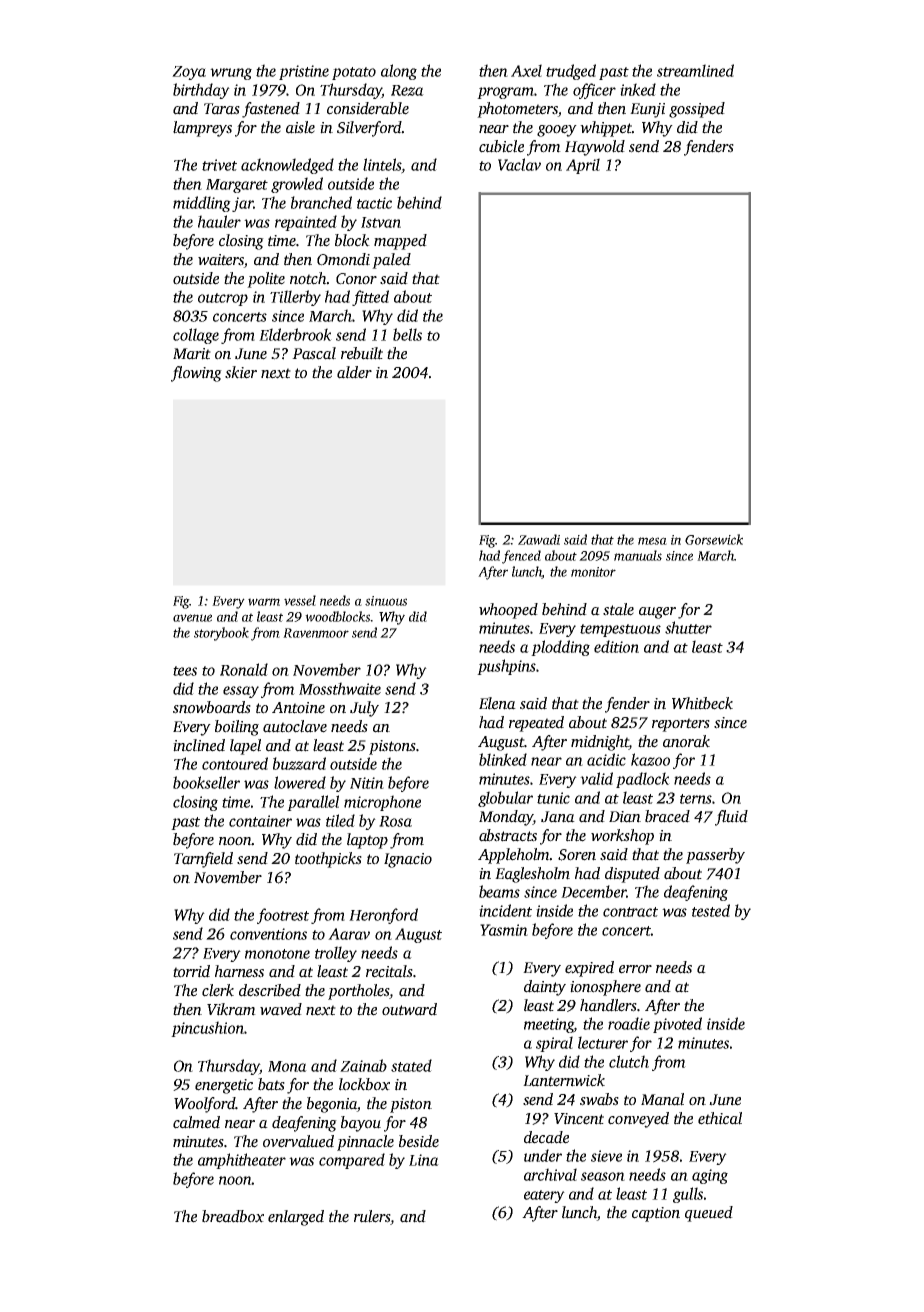 The width and height of the image is (924, 1312). What do you see at coordinates (583, 166) in the image?
I see `April` at bounding box center [583, 166].
